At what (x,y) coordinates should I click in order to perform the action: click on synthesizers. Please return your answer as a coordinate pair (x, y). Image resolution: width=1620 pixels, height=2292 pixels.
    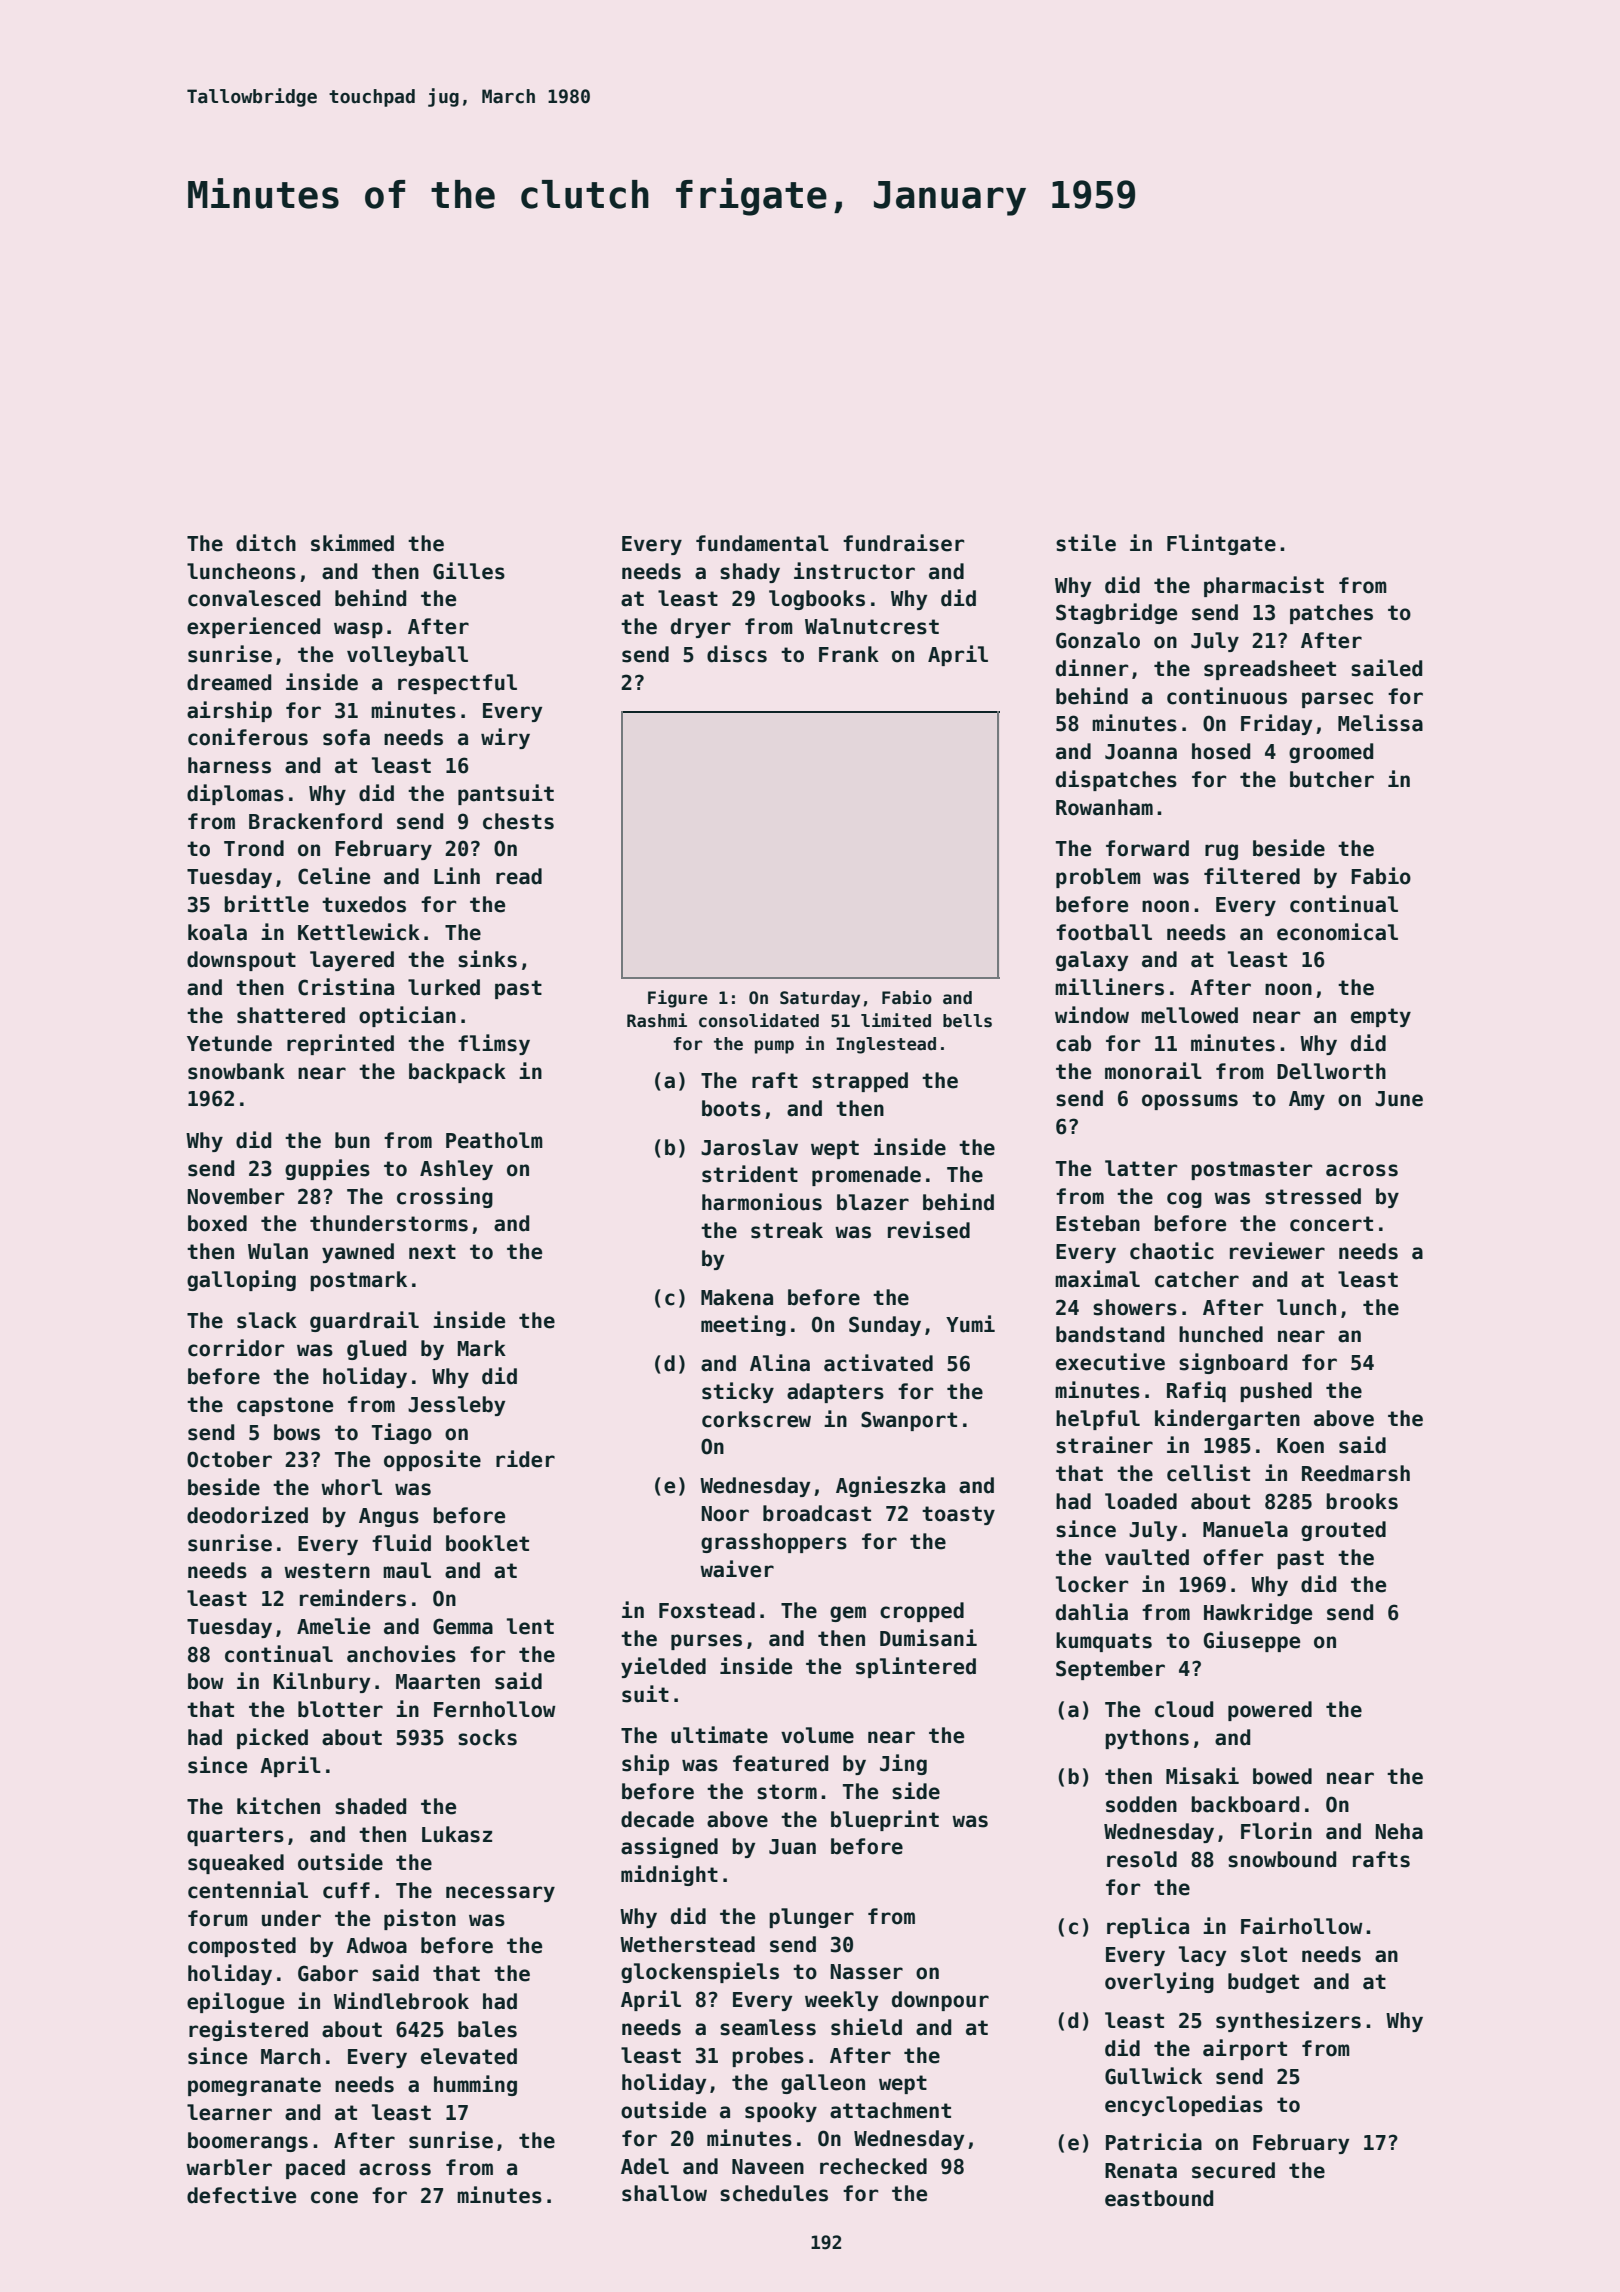
    Looking at the image, I should click on (1288, 2021).
